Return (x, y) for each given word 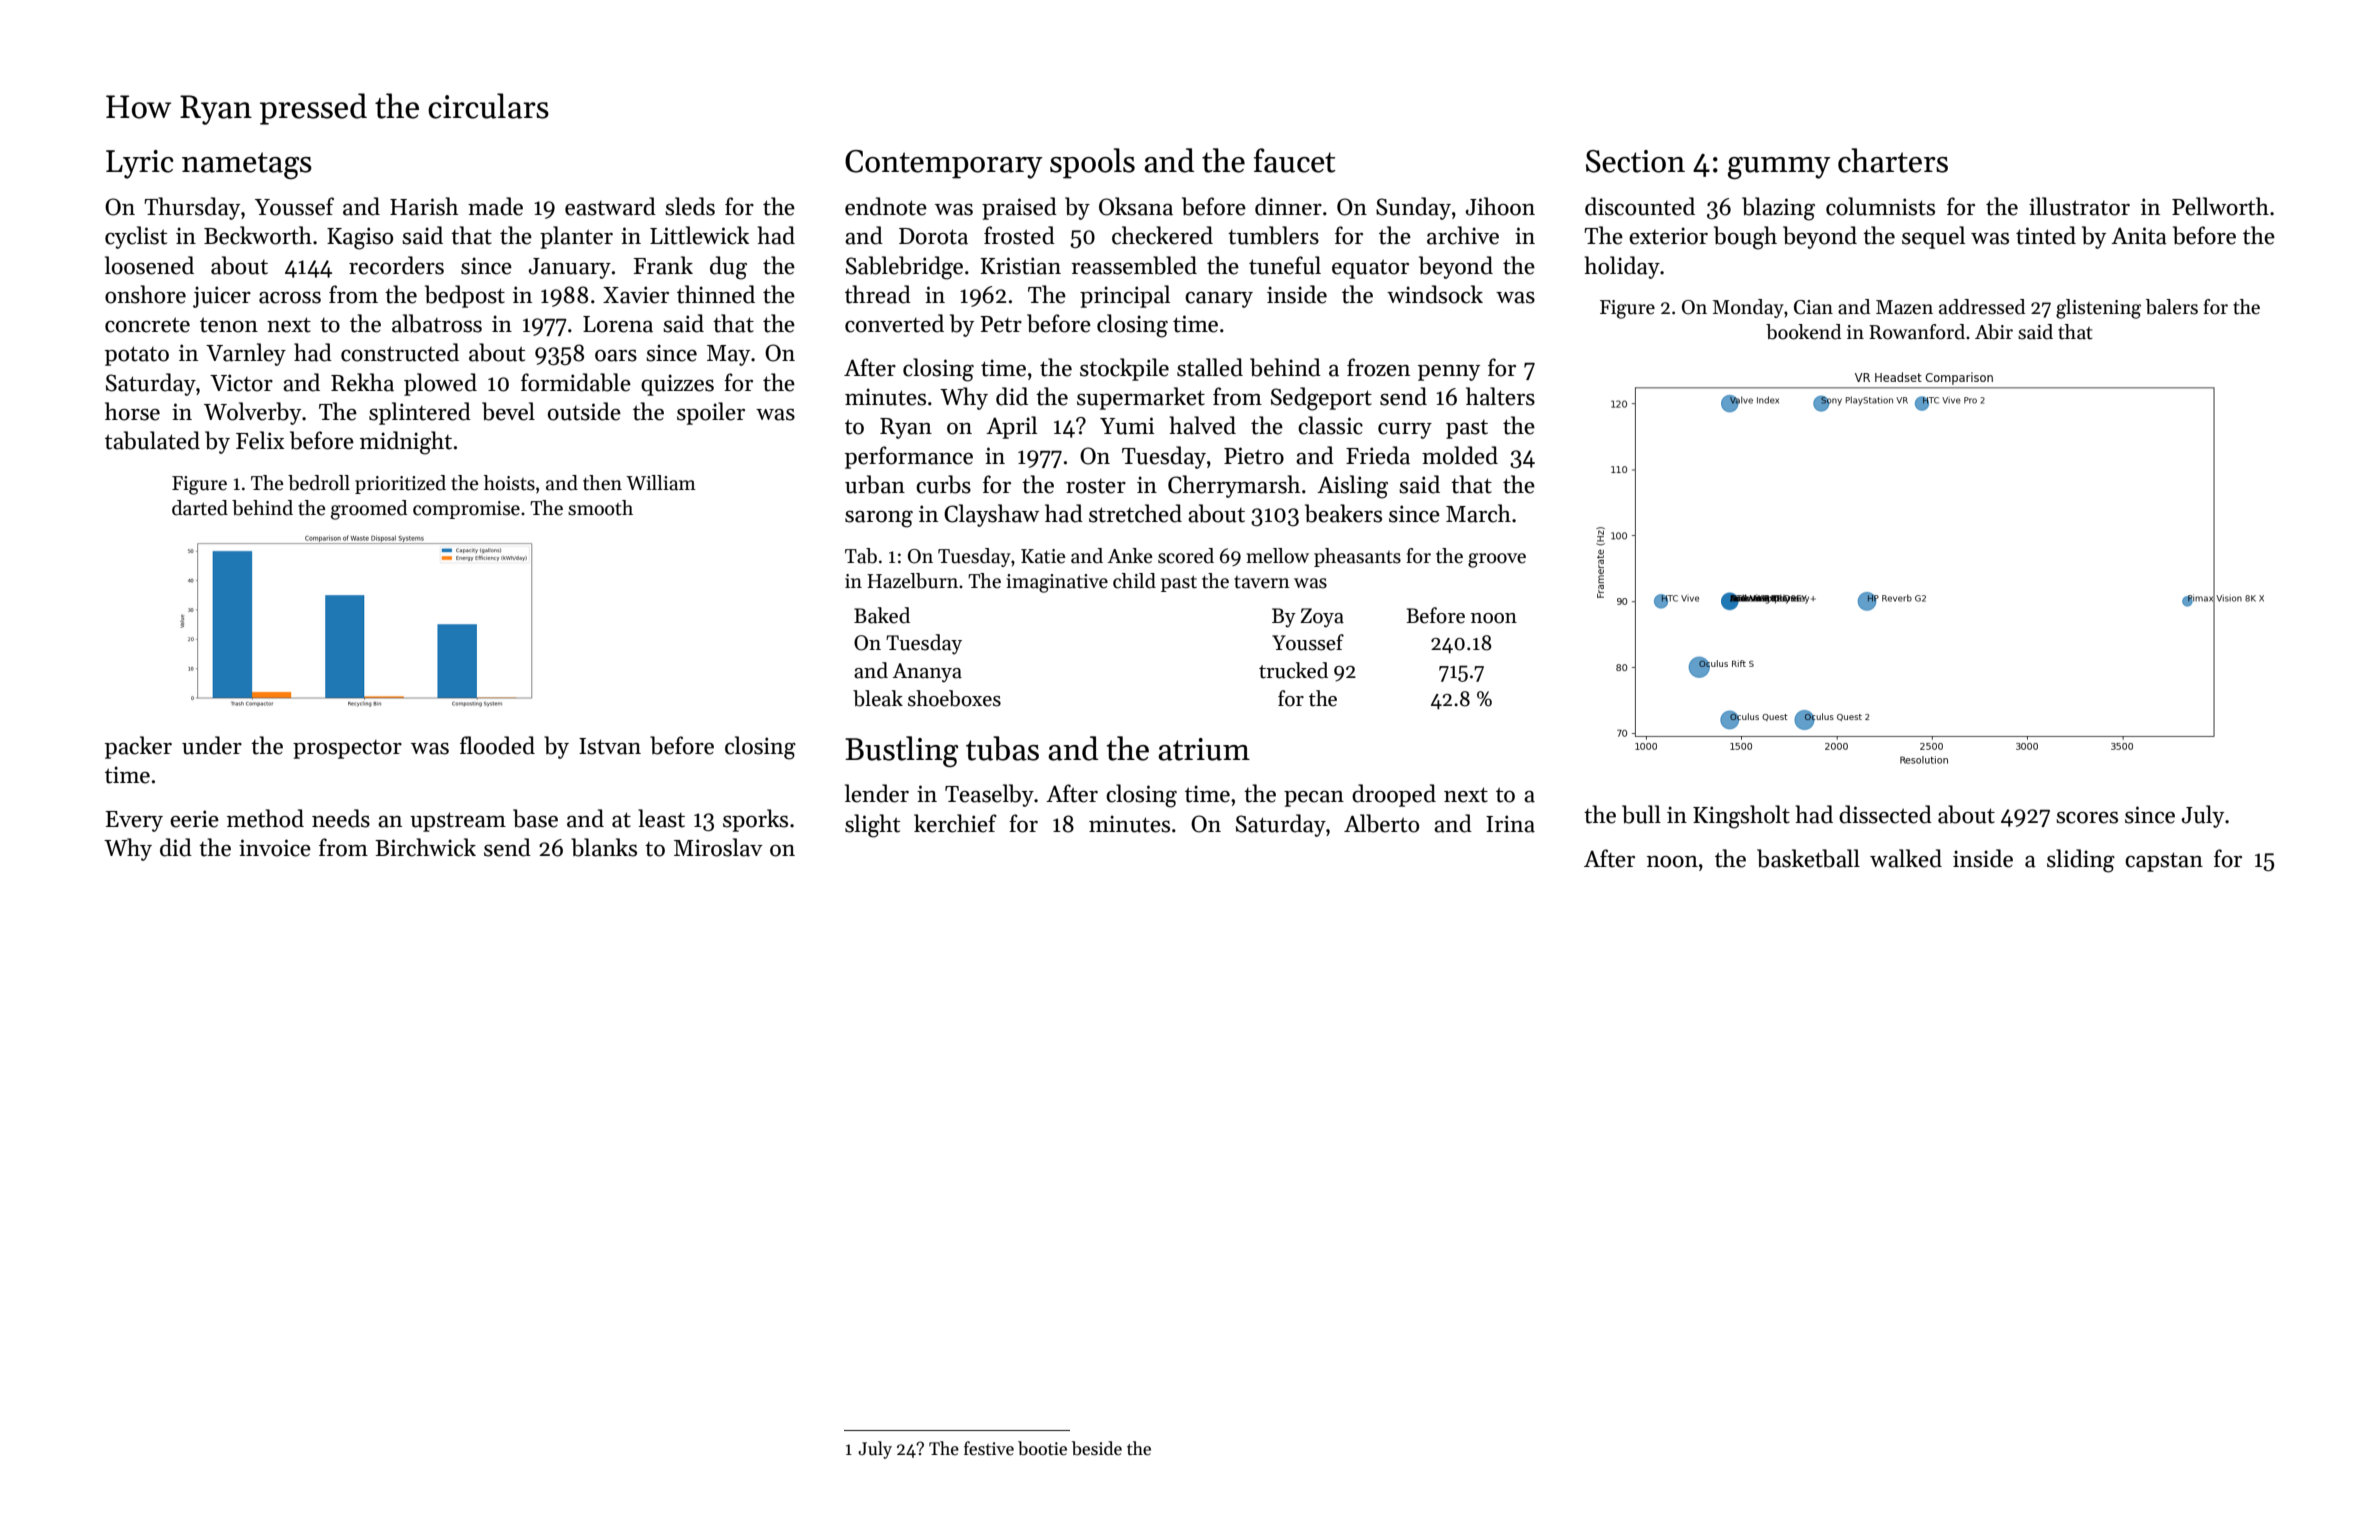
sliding (2081, 861)
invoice (275, 848)
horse (132, 411)
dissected (1885, 814)
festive (989, 1448)
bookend (1803, 332)
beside (1097, 1448)
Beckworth (258, 235)
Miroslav (718, 847)
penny (1449, 373)
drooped (1394, 795)
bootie (1042, 1448)
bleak (878, 698)
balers (2172, 307)
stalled (1210, 367)
